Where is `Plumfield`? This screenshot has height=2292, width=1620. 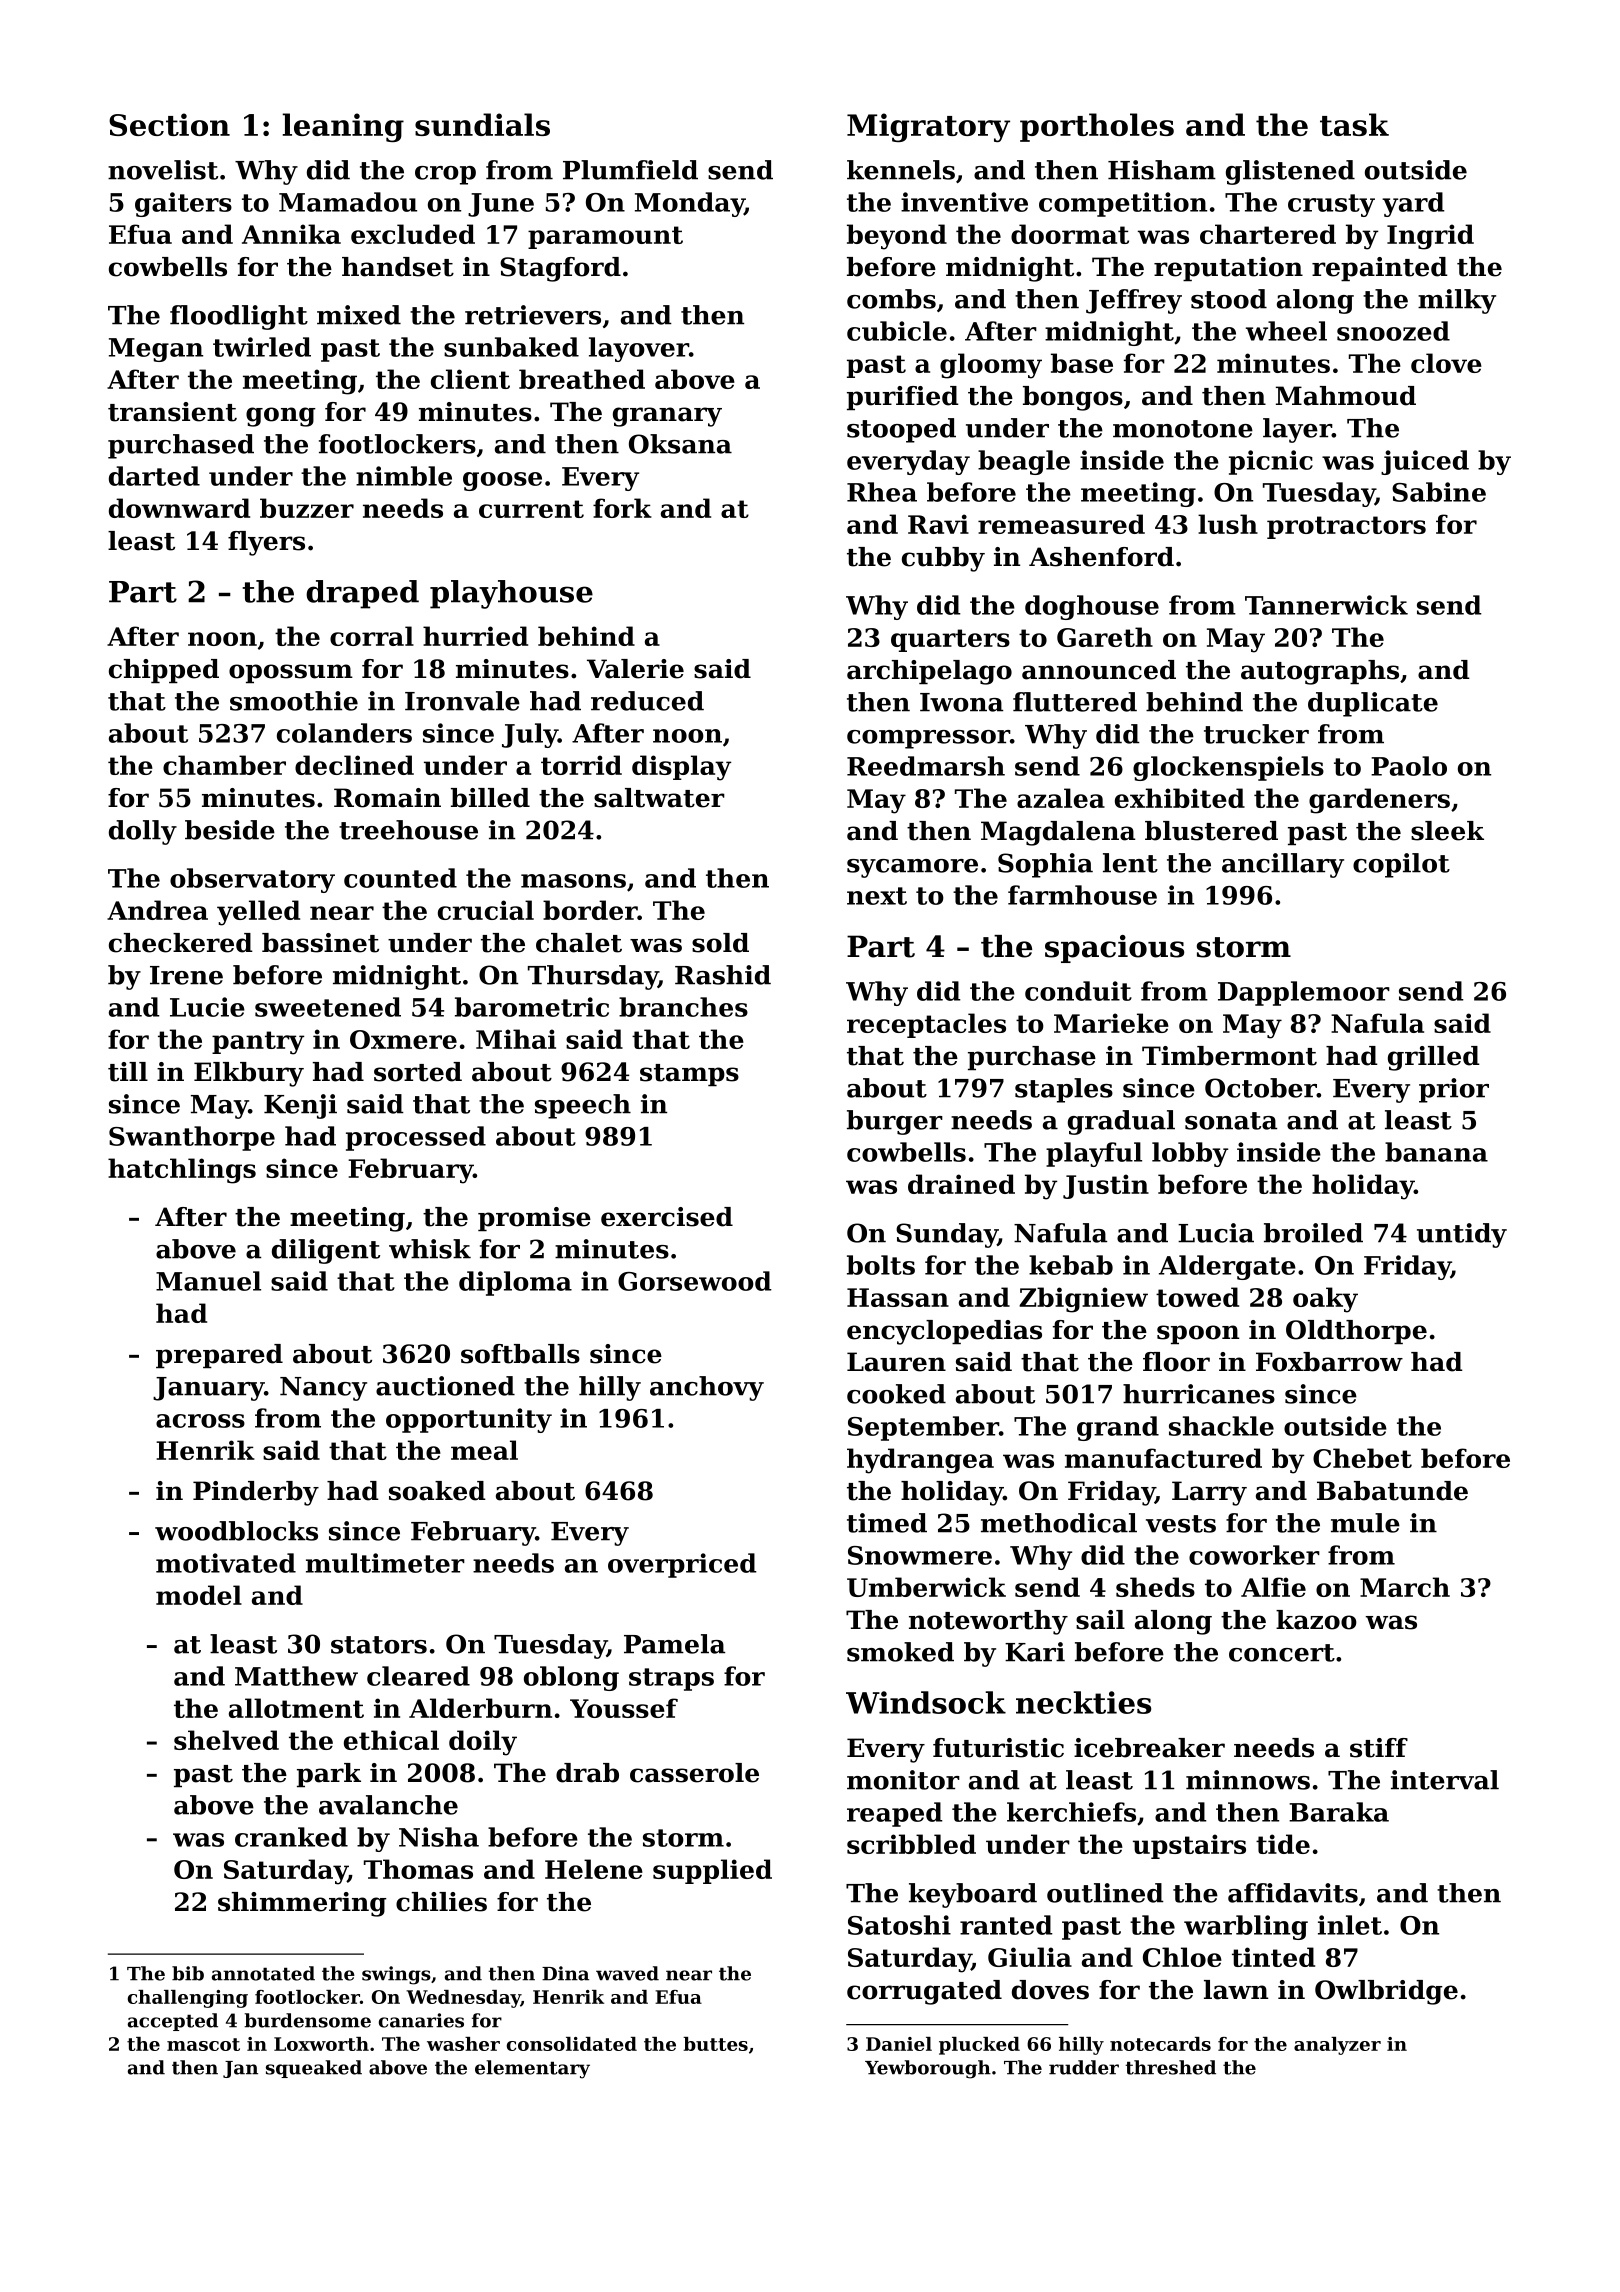
Plumfield is located at coordinates (630, 170).
